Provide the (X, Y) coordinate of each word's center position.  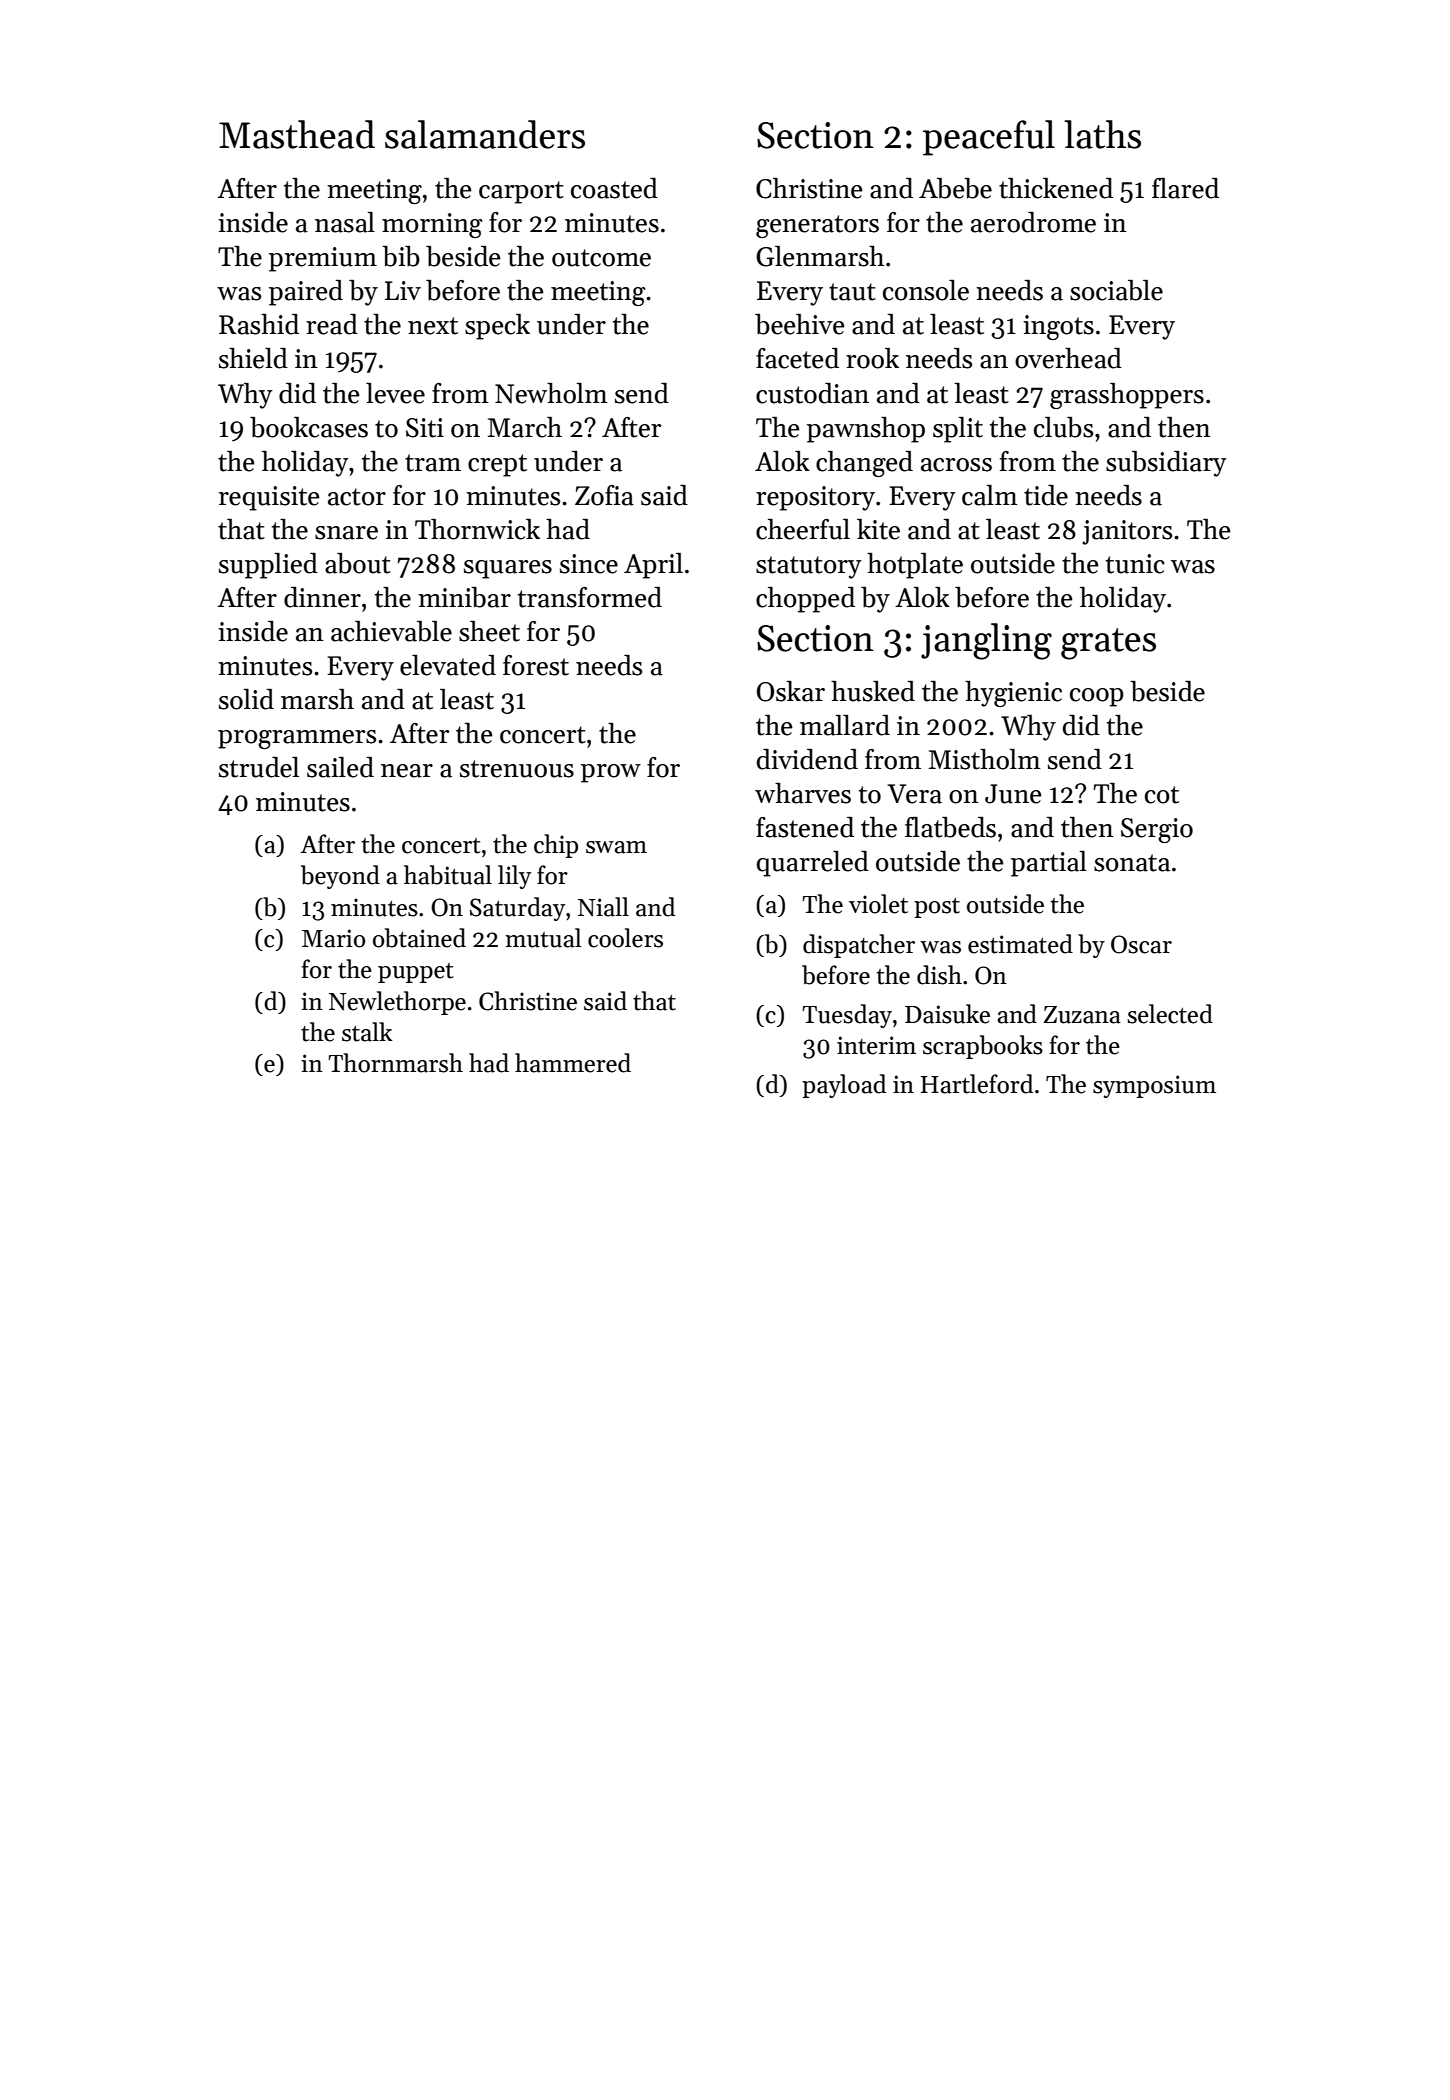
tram (433, 463)
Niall (603, 907)
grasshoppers (1127, 396)
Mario (333, 938)
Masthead (297, 134)
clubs (1063, 427)
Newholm (551, 393)
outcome (601, 258)
